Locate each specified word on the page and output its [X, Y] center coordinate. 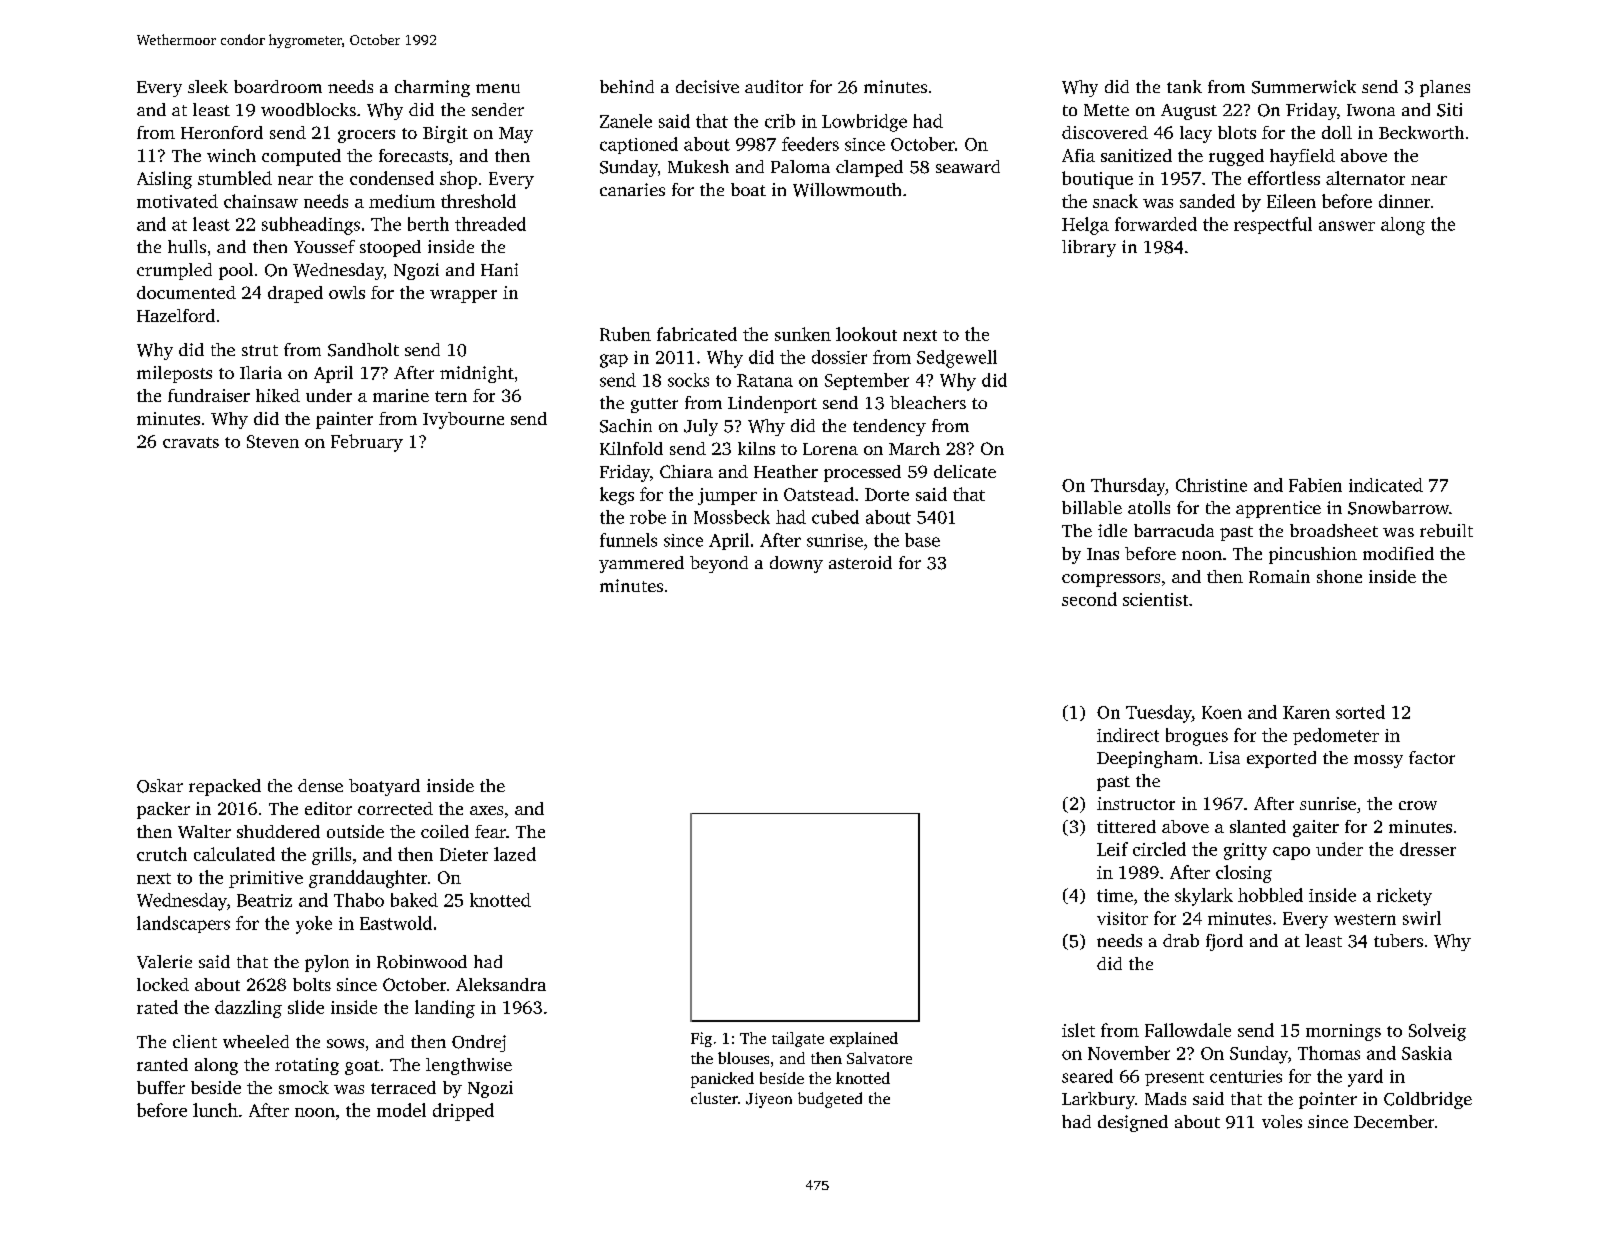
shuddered [278, 831]
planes [1445, 88]
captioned [639, 145]
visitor [1122, 918]
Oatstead [819, 494]
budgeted [830, 1100]
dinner [1404, 201]
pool [236, 271]
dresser [1428, 849]
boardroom [278, 86]
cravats [191, 442]
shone [1339, 576]
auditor [774, 86]
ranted [162, 1064]
